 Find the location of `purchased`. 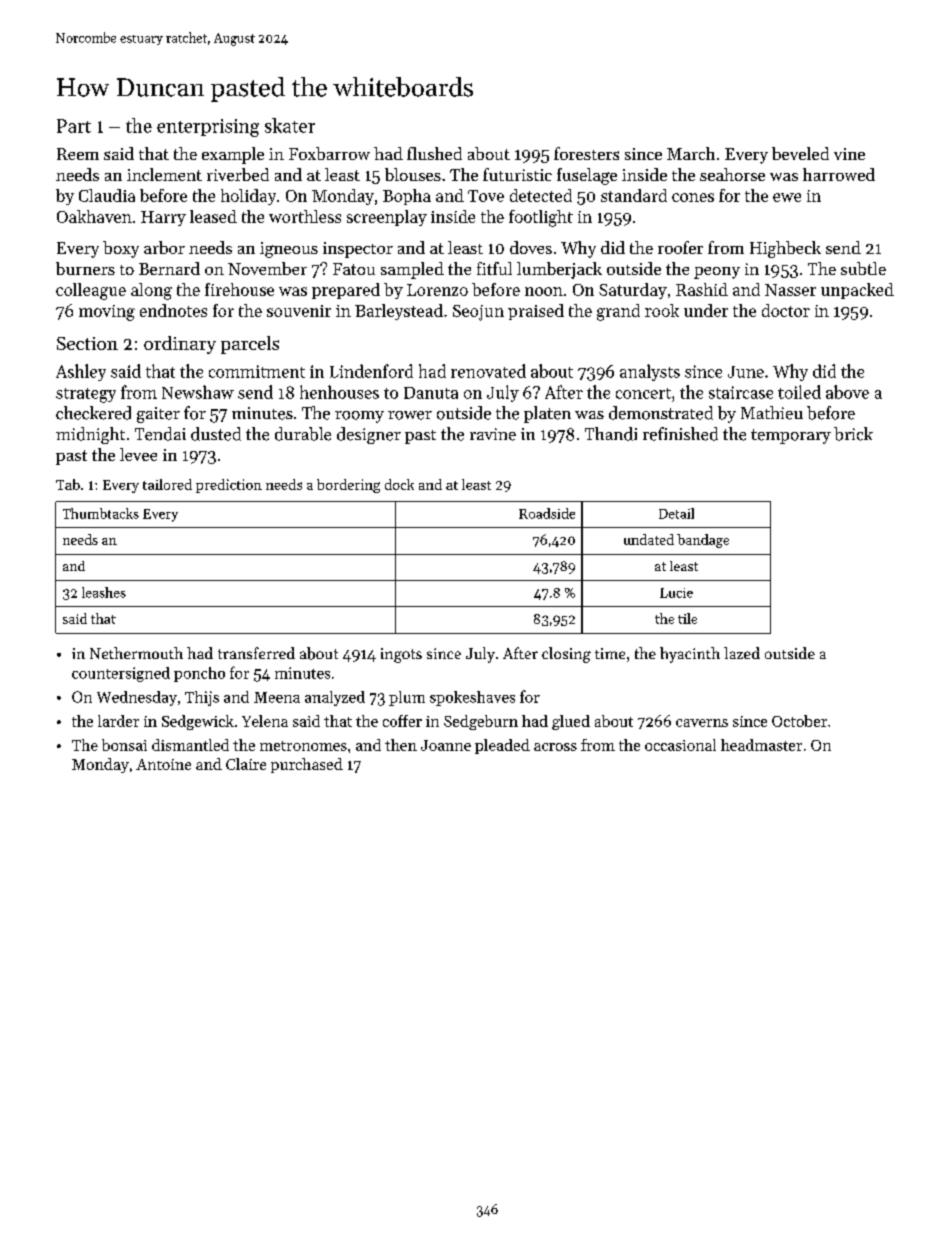

purchased is located at coordinates (307, 765).
